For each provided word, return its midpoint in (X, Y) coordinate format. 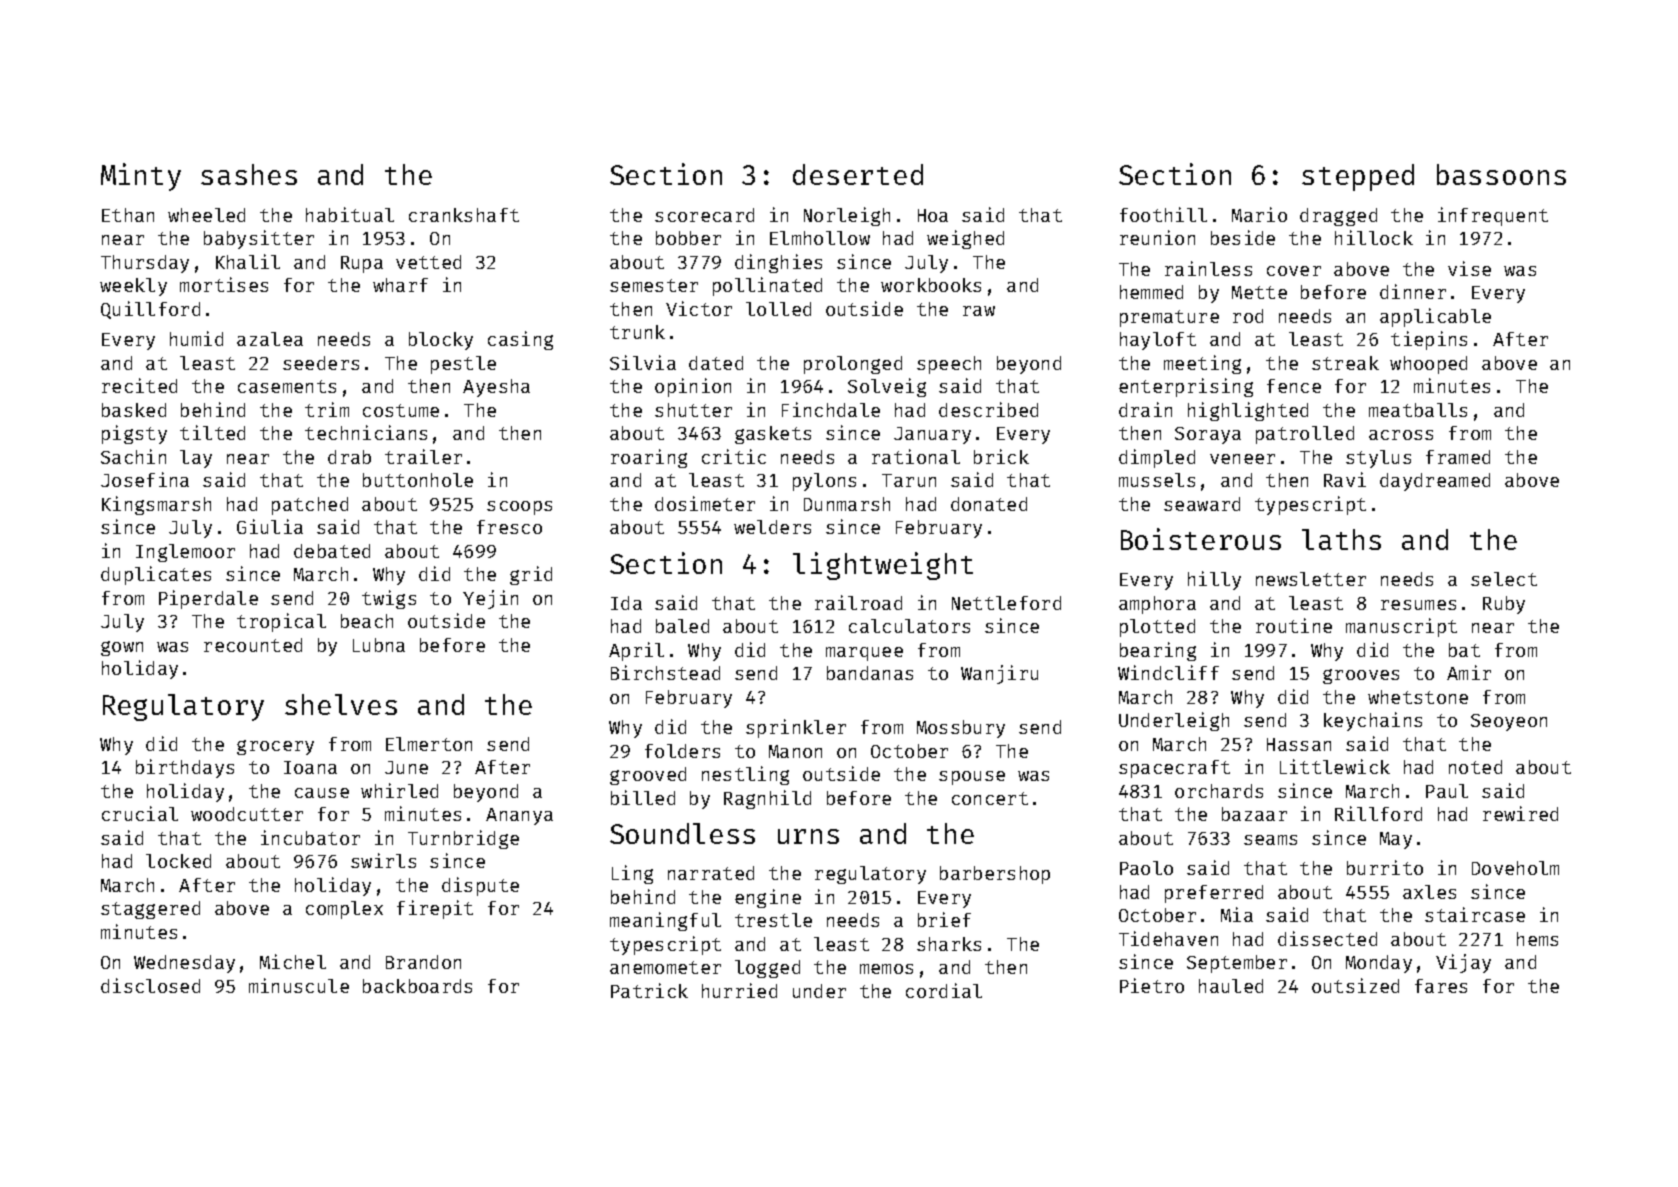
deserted (858, 174)
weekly (133, 287)
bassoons (1501, 174)
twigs (389, 599)
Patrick (649, 990)
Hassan (1299, 744)
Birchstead (665, 672)
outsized (1355, 985)
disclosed (150, 985)
